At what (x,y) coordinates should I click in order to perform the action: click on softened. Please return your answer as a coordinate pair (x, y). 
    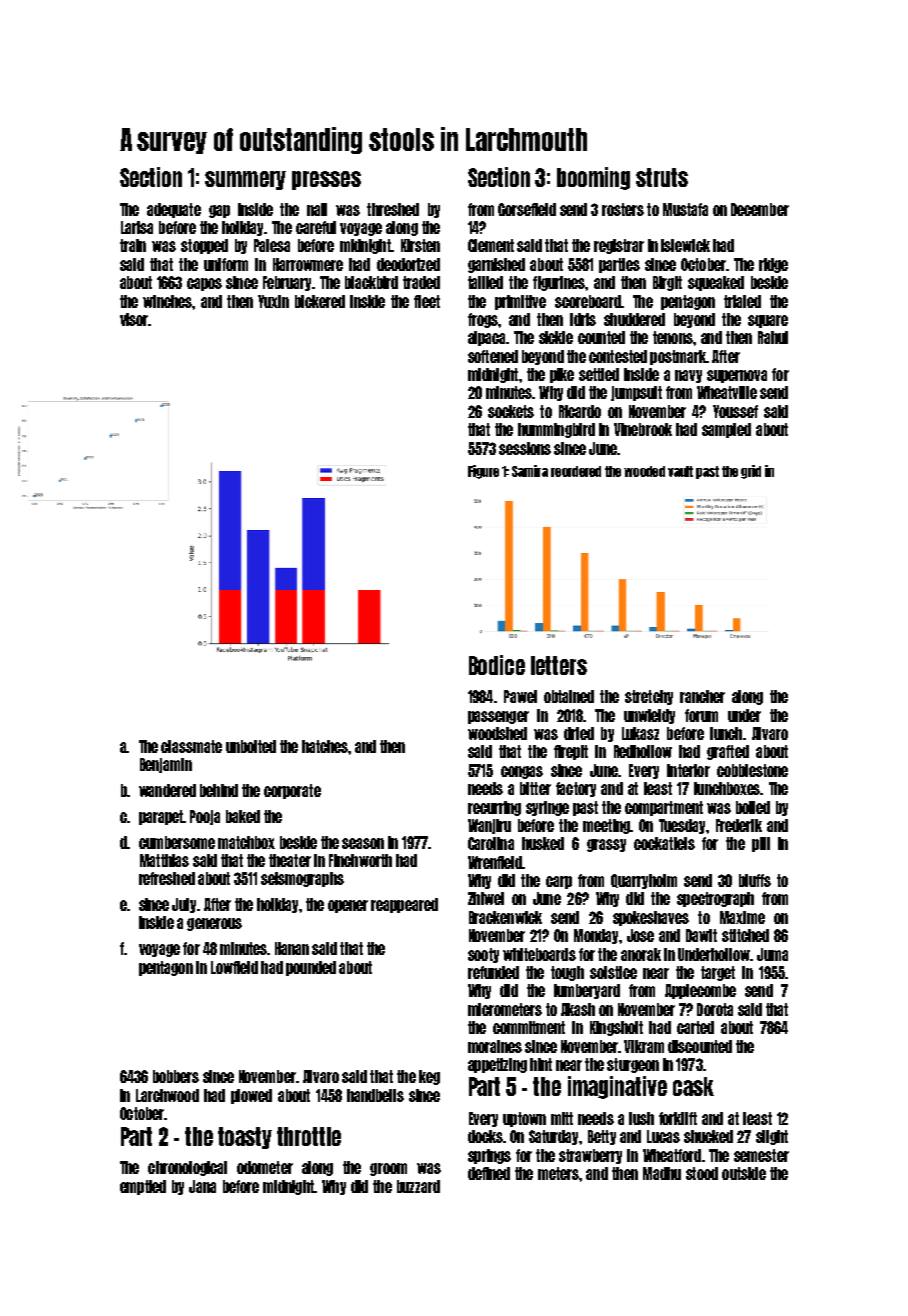
    Looking at the image, I should click on (493, 356).
